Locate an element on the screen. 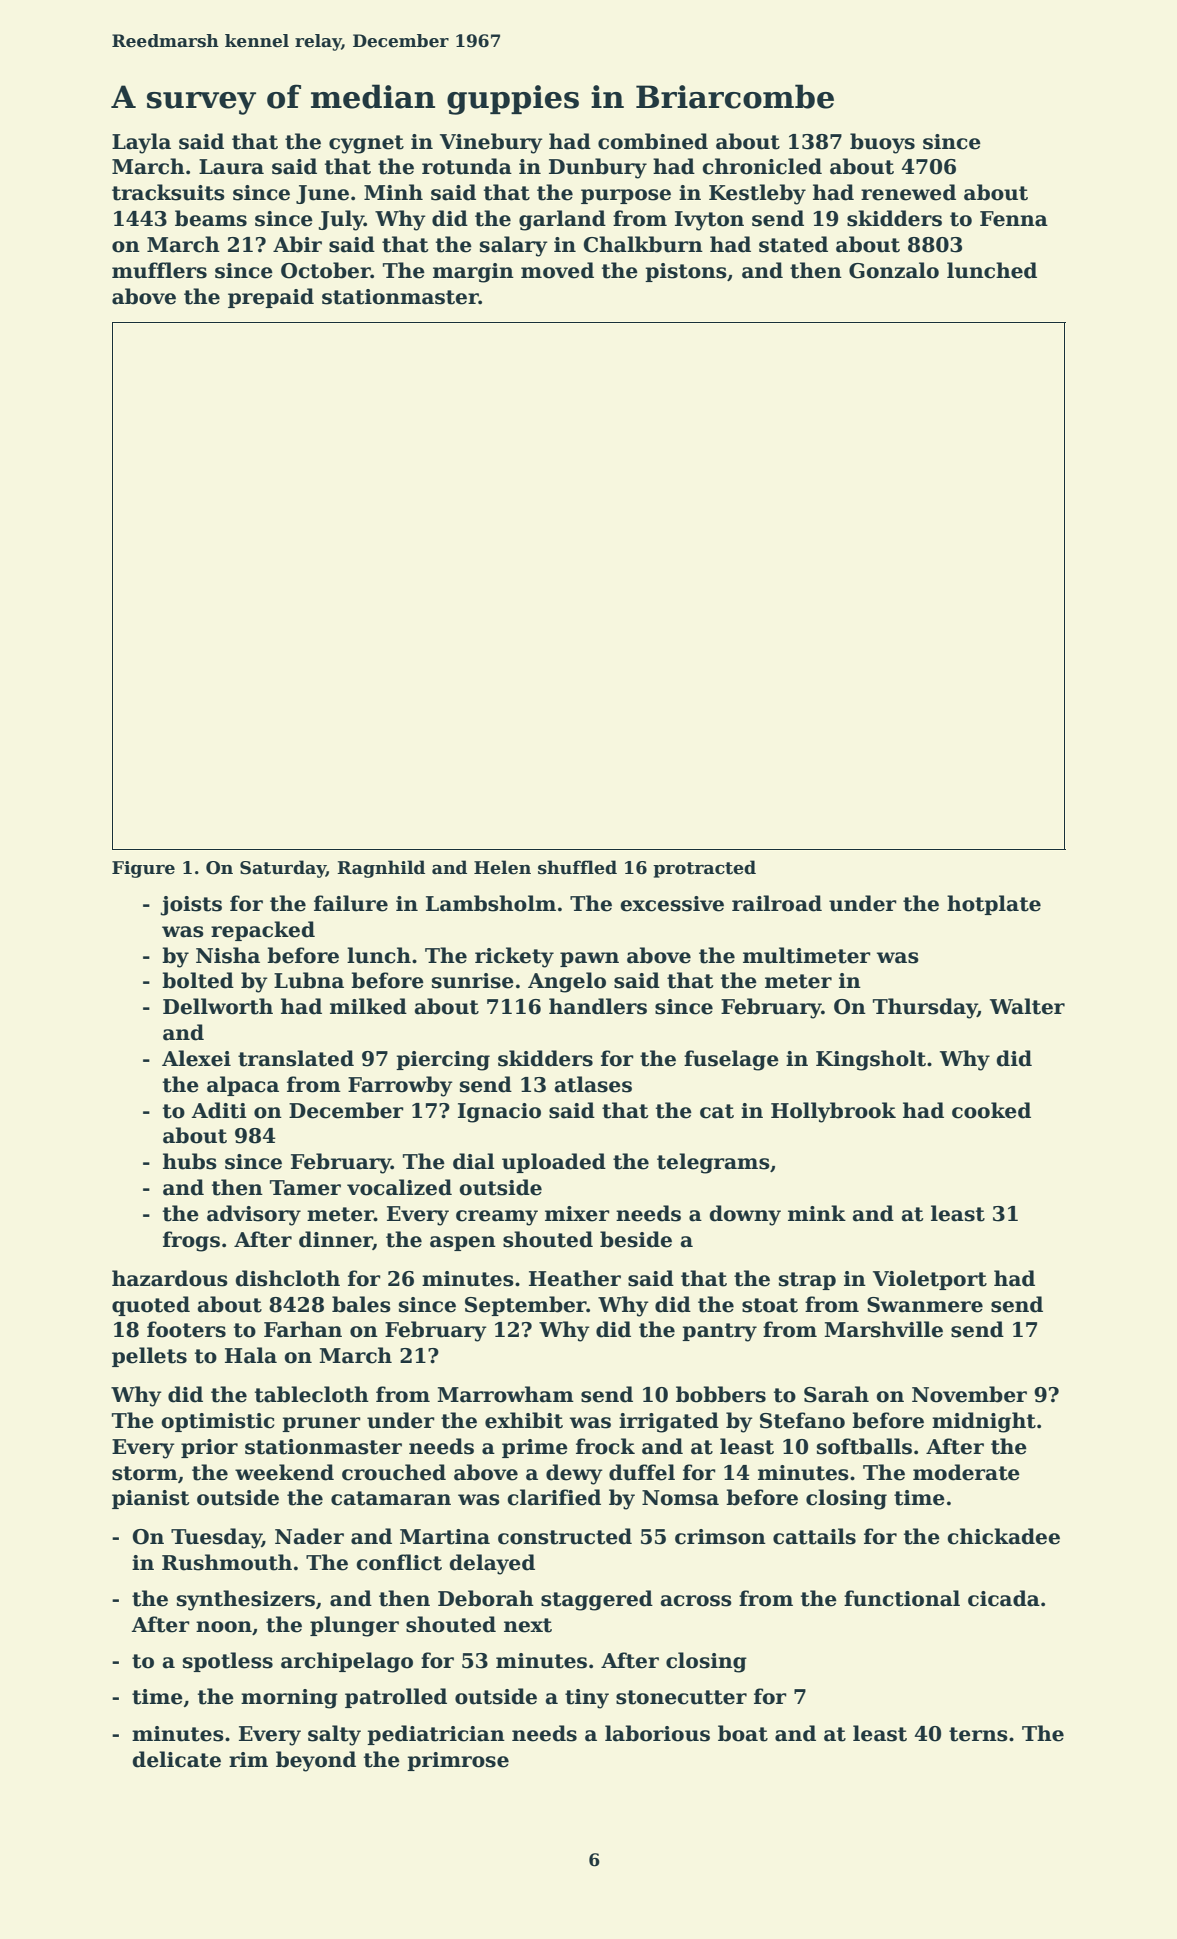 This screenshot has height=1939, width=1177. Vinebury is located at coordinates (491, 143).
